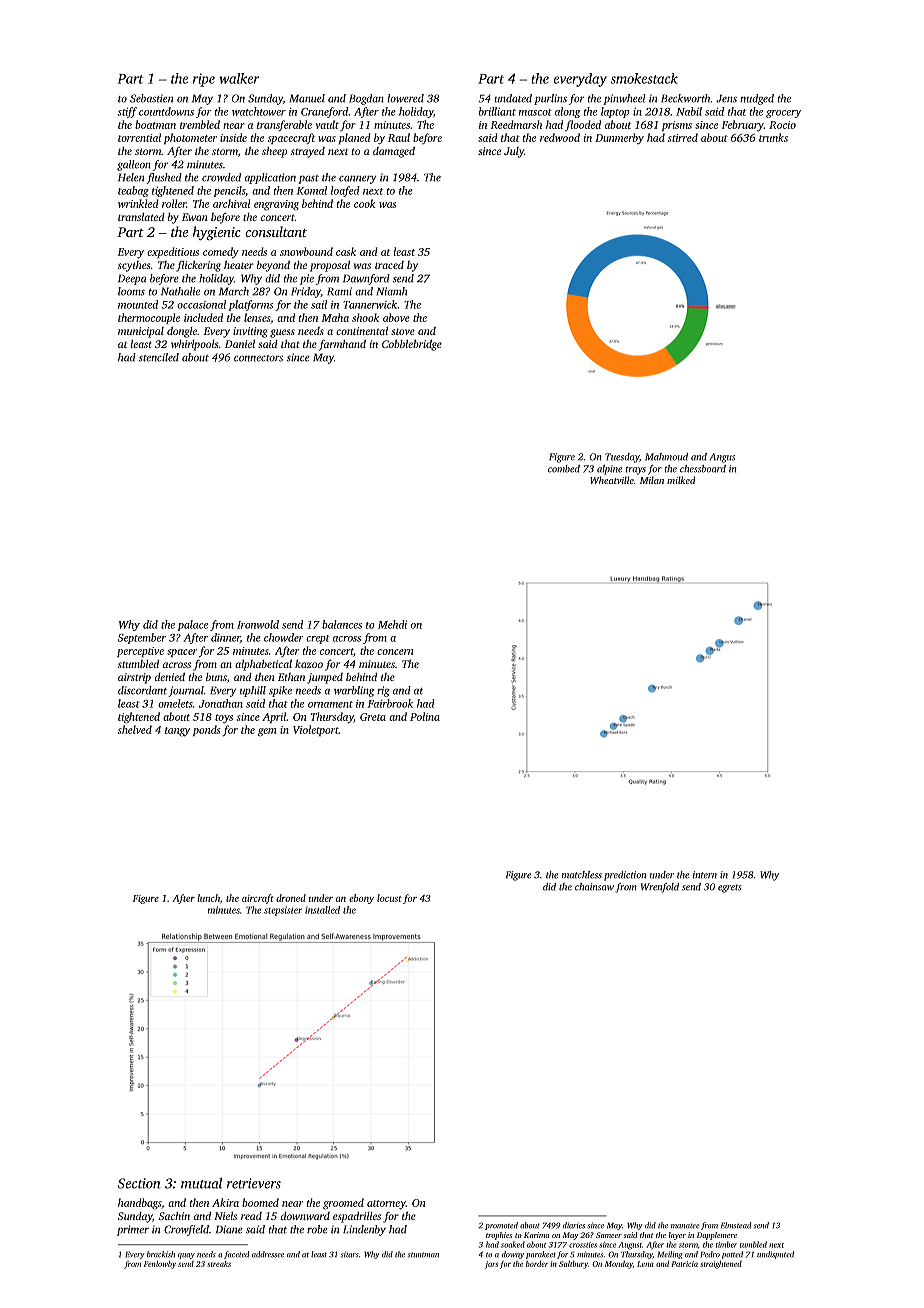  Describe the element at coordinates (513, 98) in the screenshot. I see `undated` at that location.
